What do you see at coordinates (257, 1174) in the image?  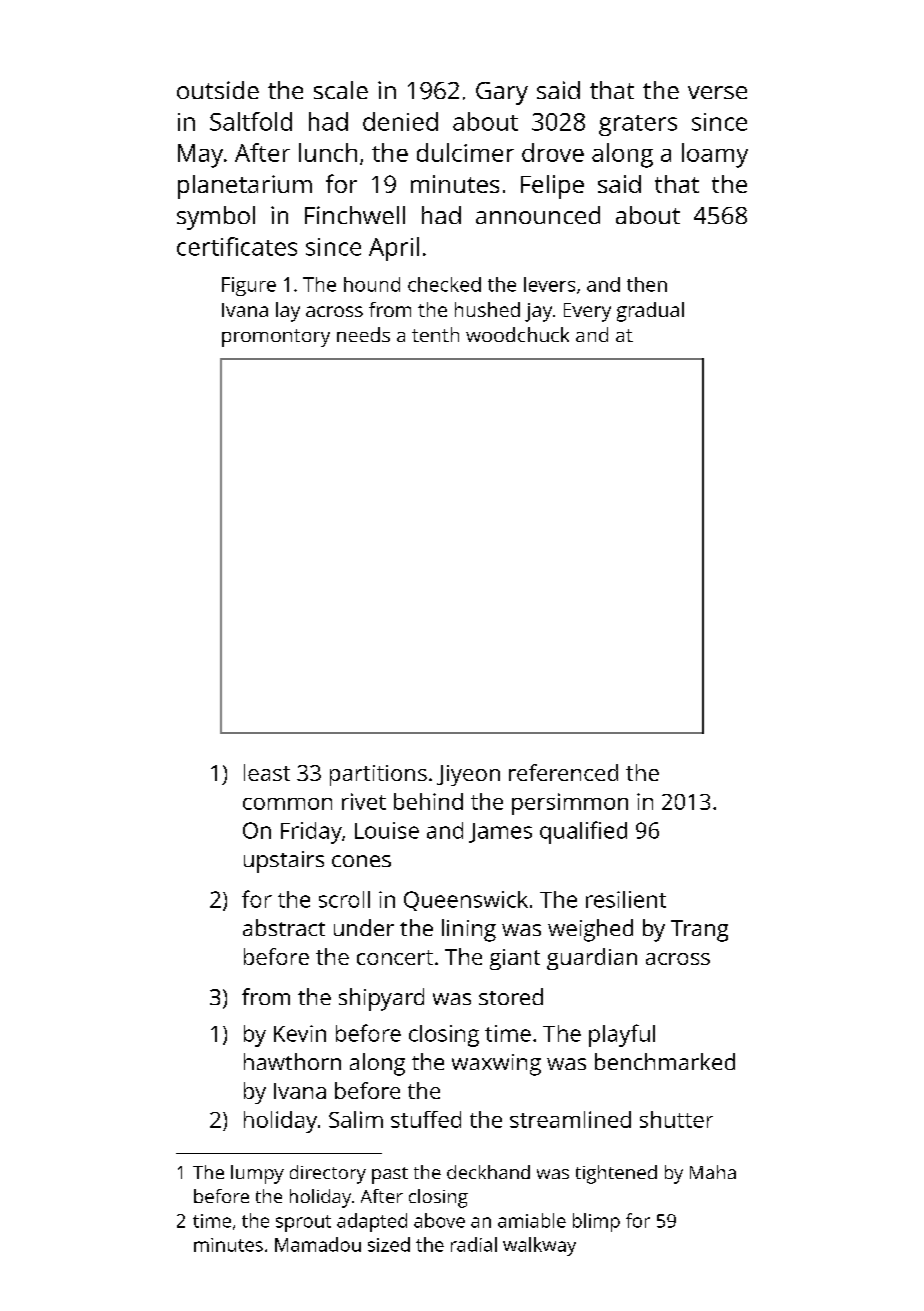 I see `lumpy` at bounding box center [257, 1174].
